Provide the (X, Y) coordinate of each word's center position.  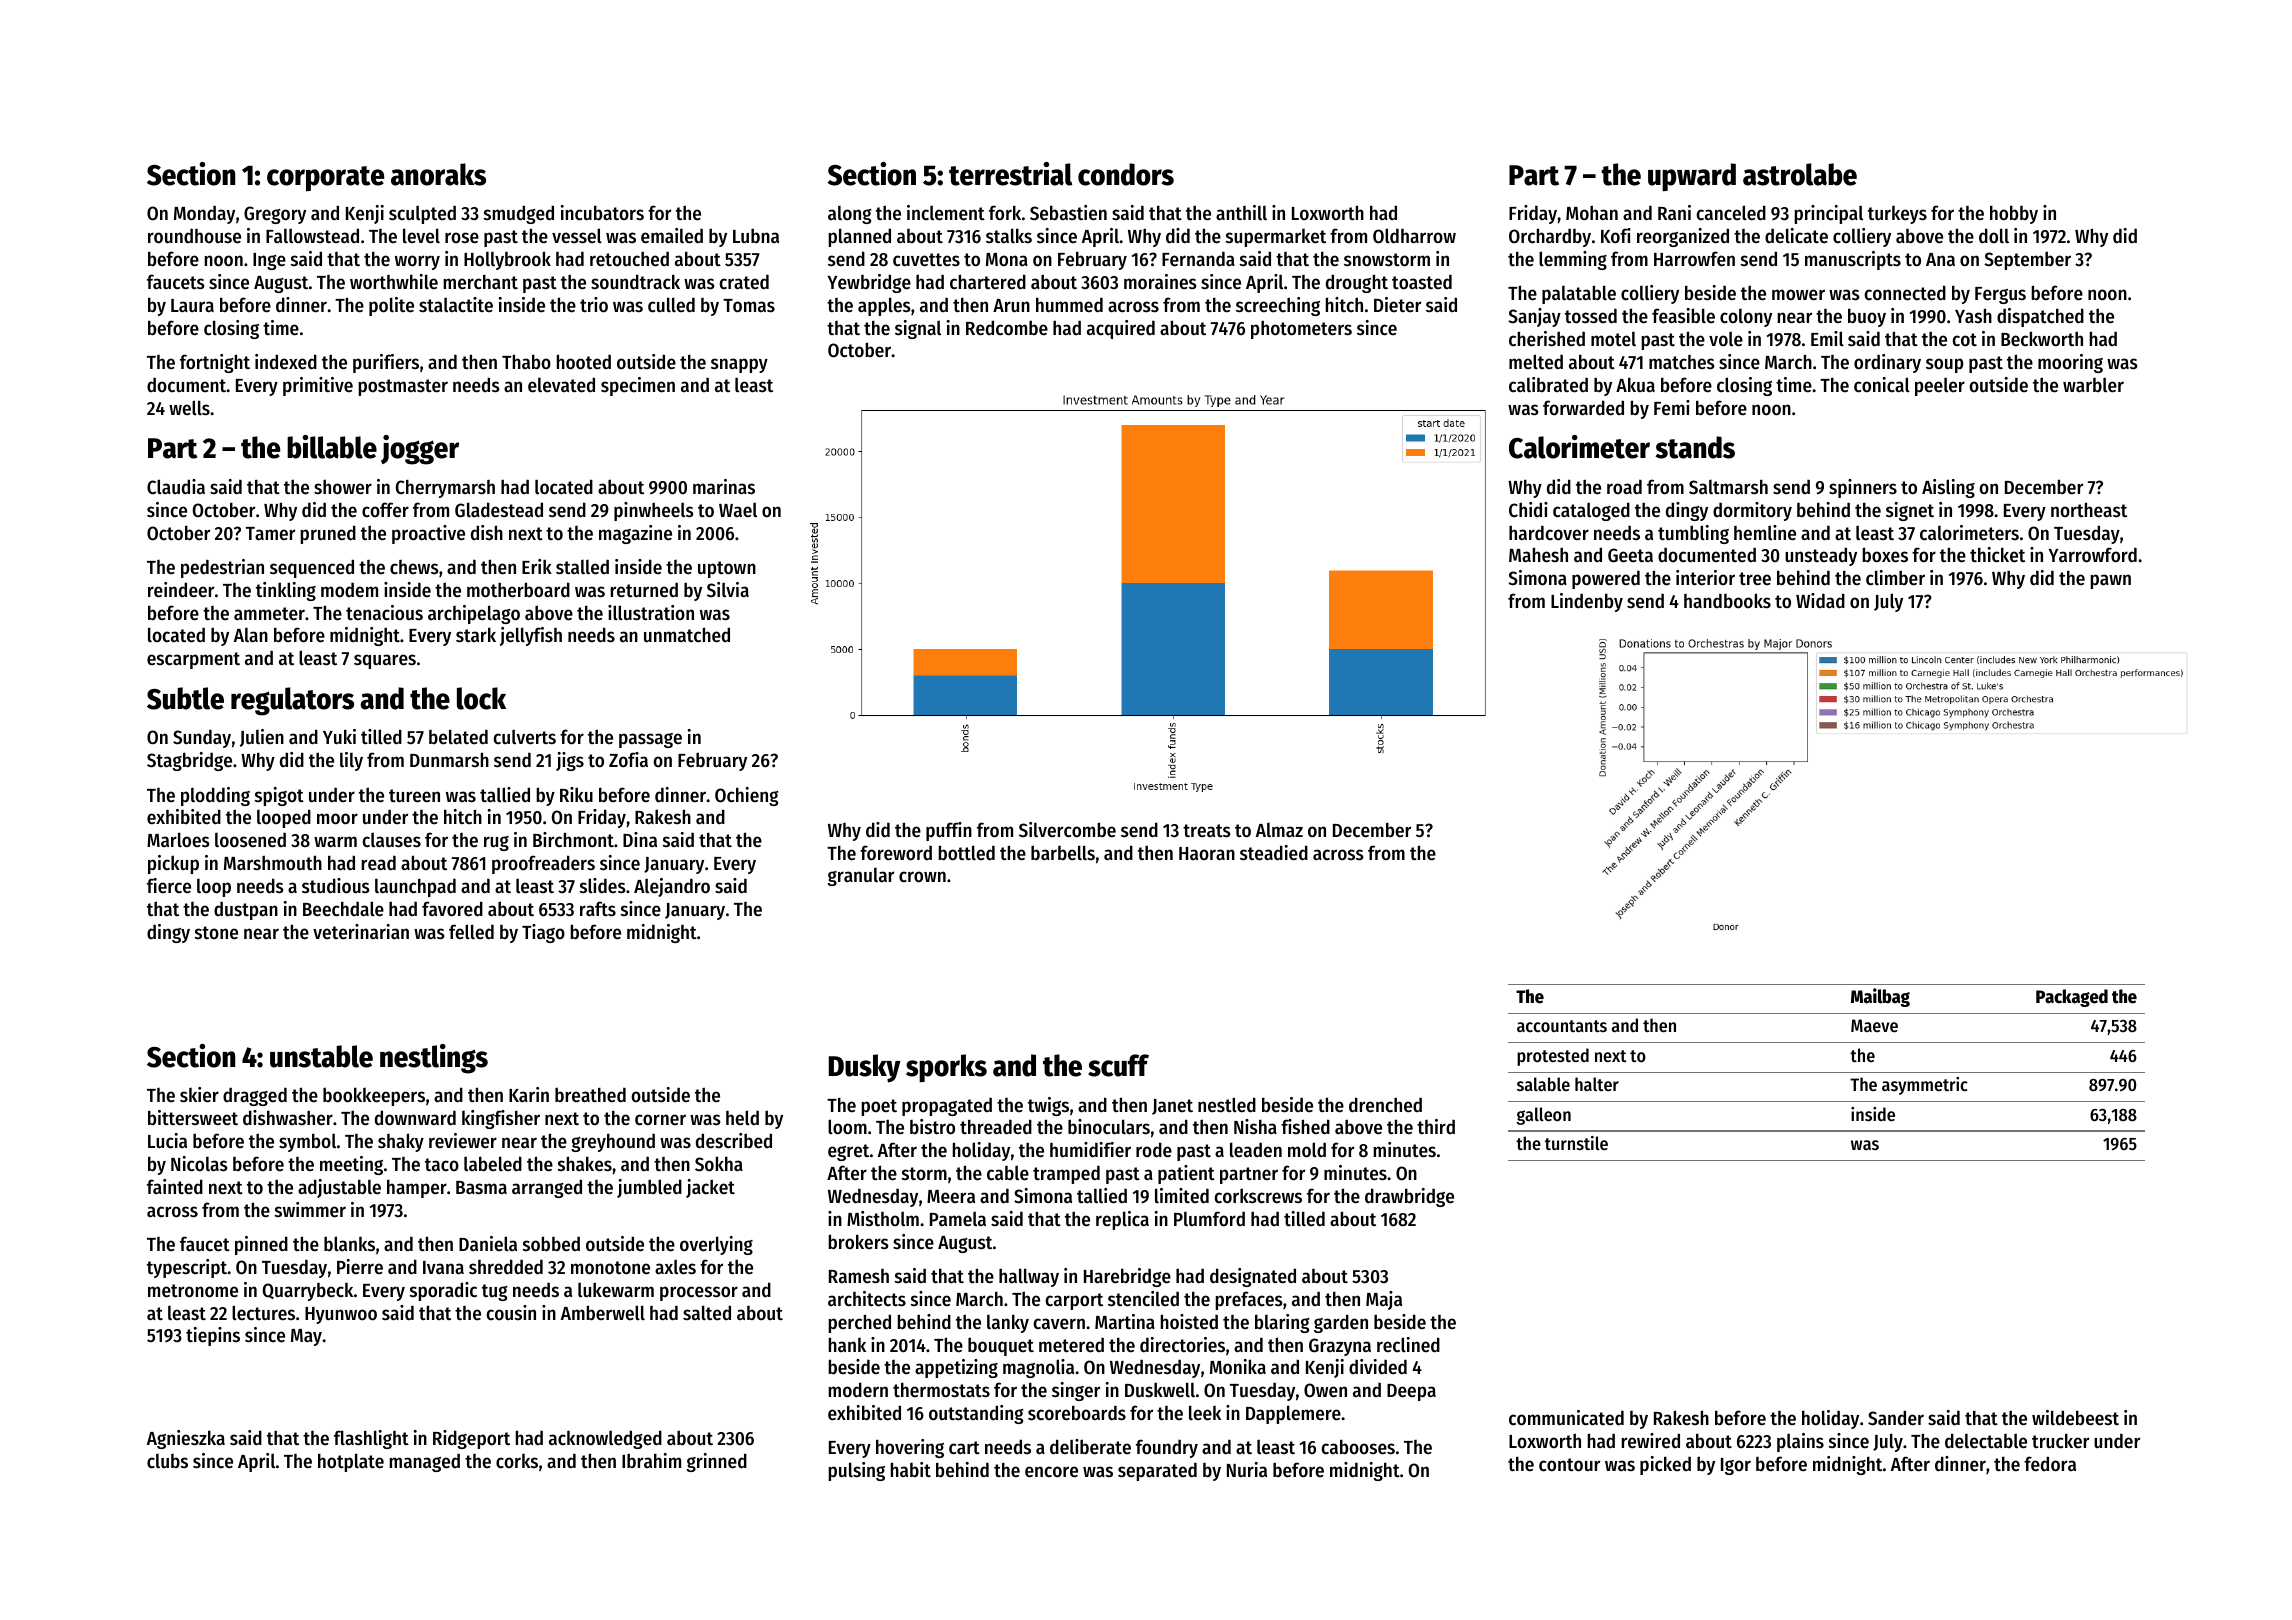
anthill (1241, 212)
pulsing (856, 1471)
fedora (2050, 1464)
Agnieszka (186, 1439)
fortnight (215, 363)
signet (1910, 511)
